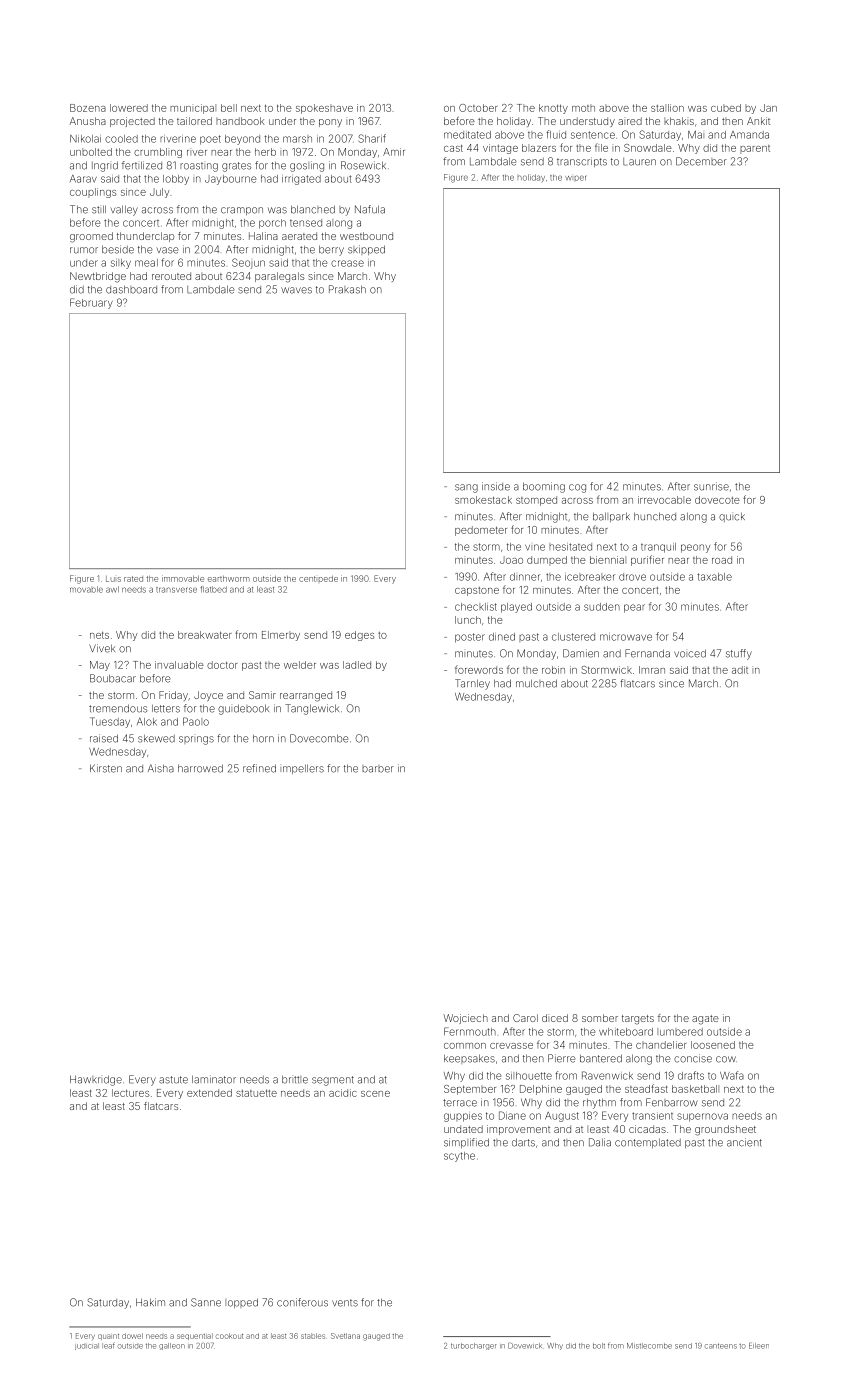 The image size is (849, 1400). What do you see at coordinates (652, 670) in the screenshot?
I see `Imran` at bounding box center [652, 670].
